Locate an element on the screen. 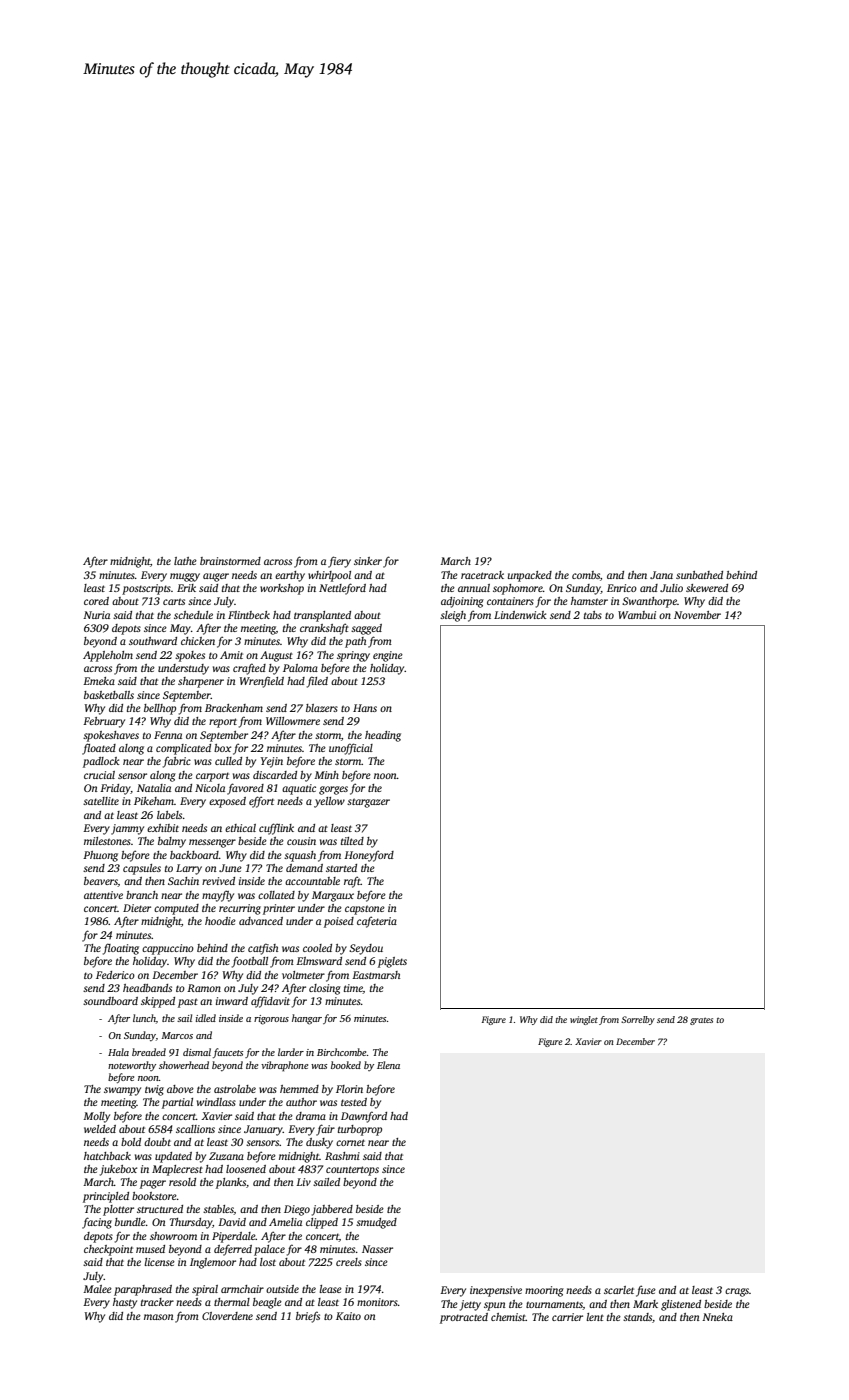  earthy is located at coordinates (290, 576).
